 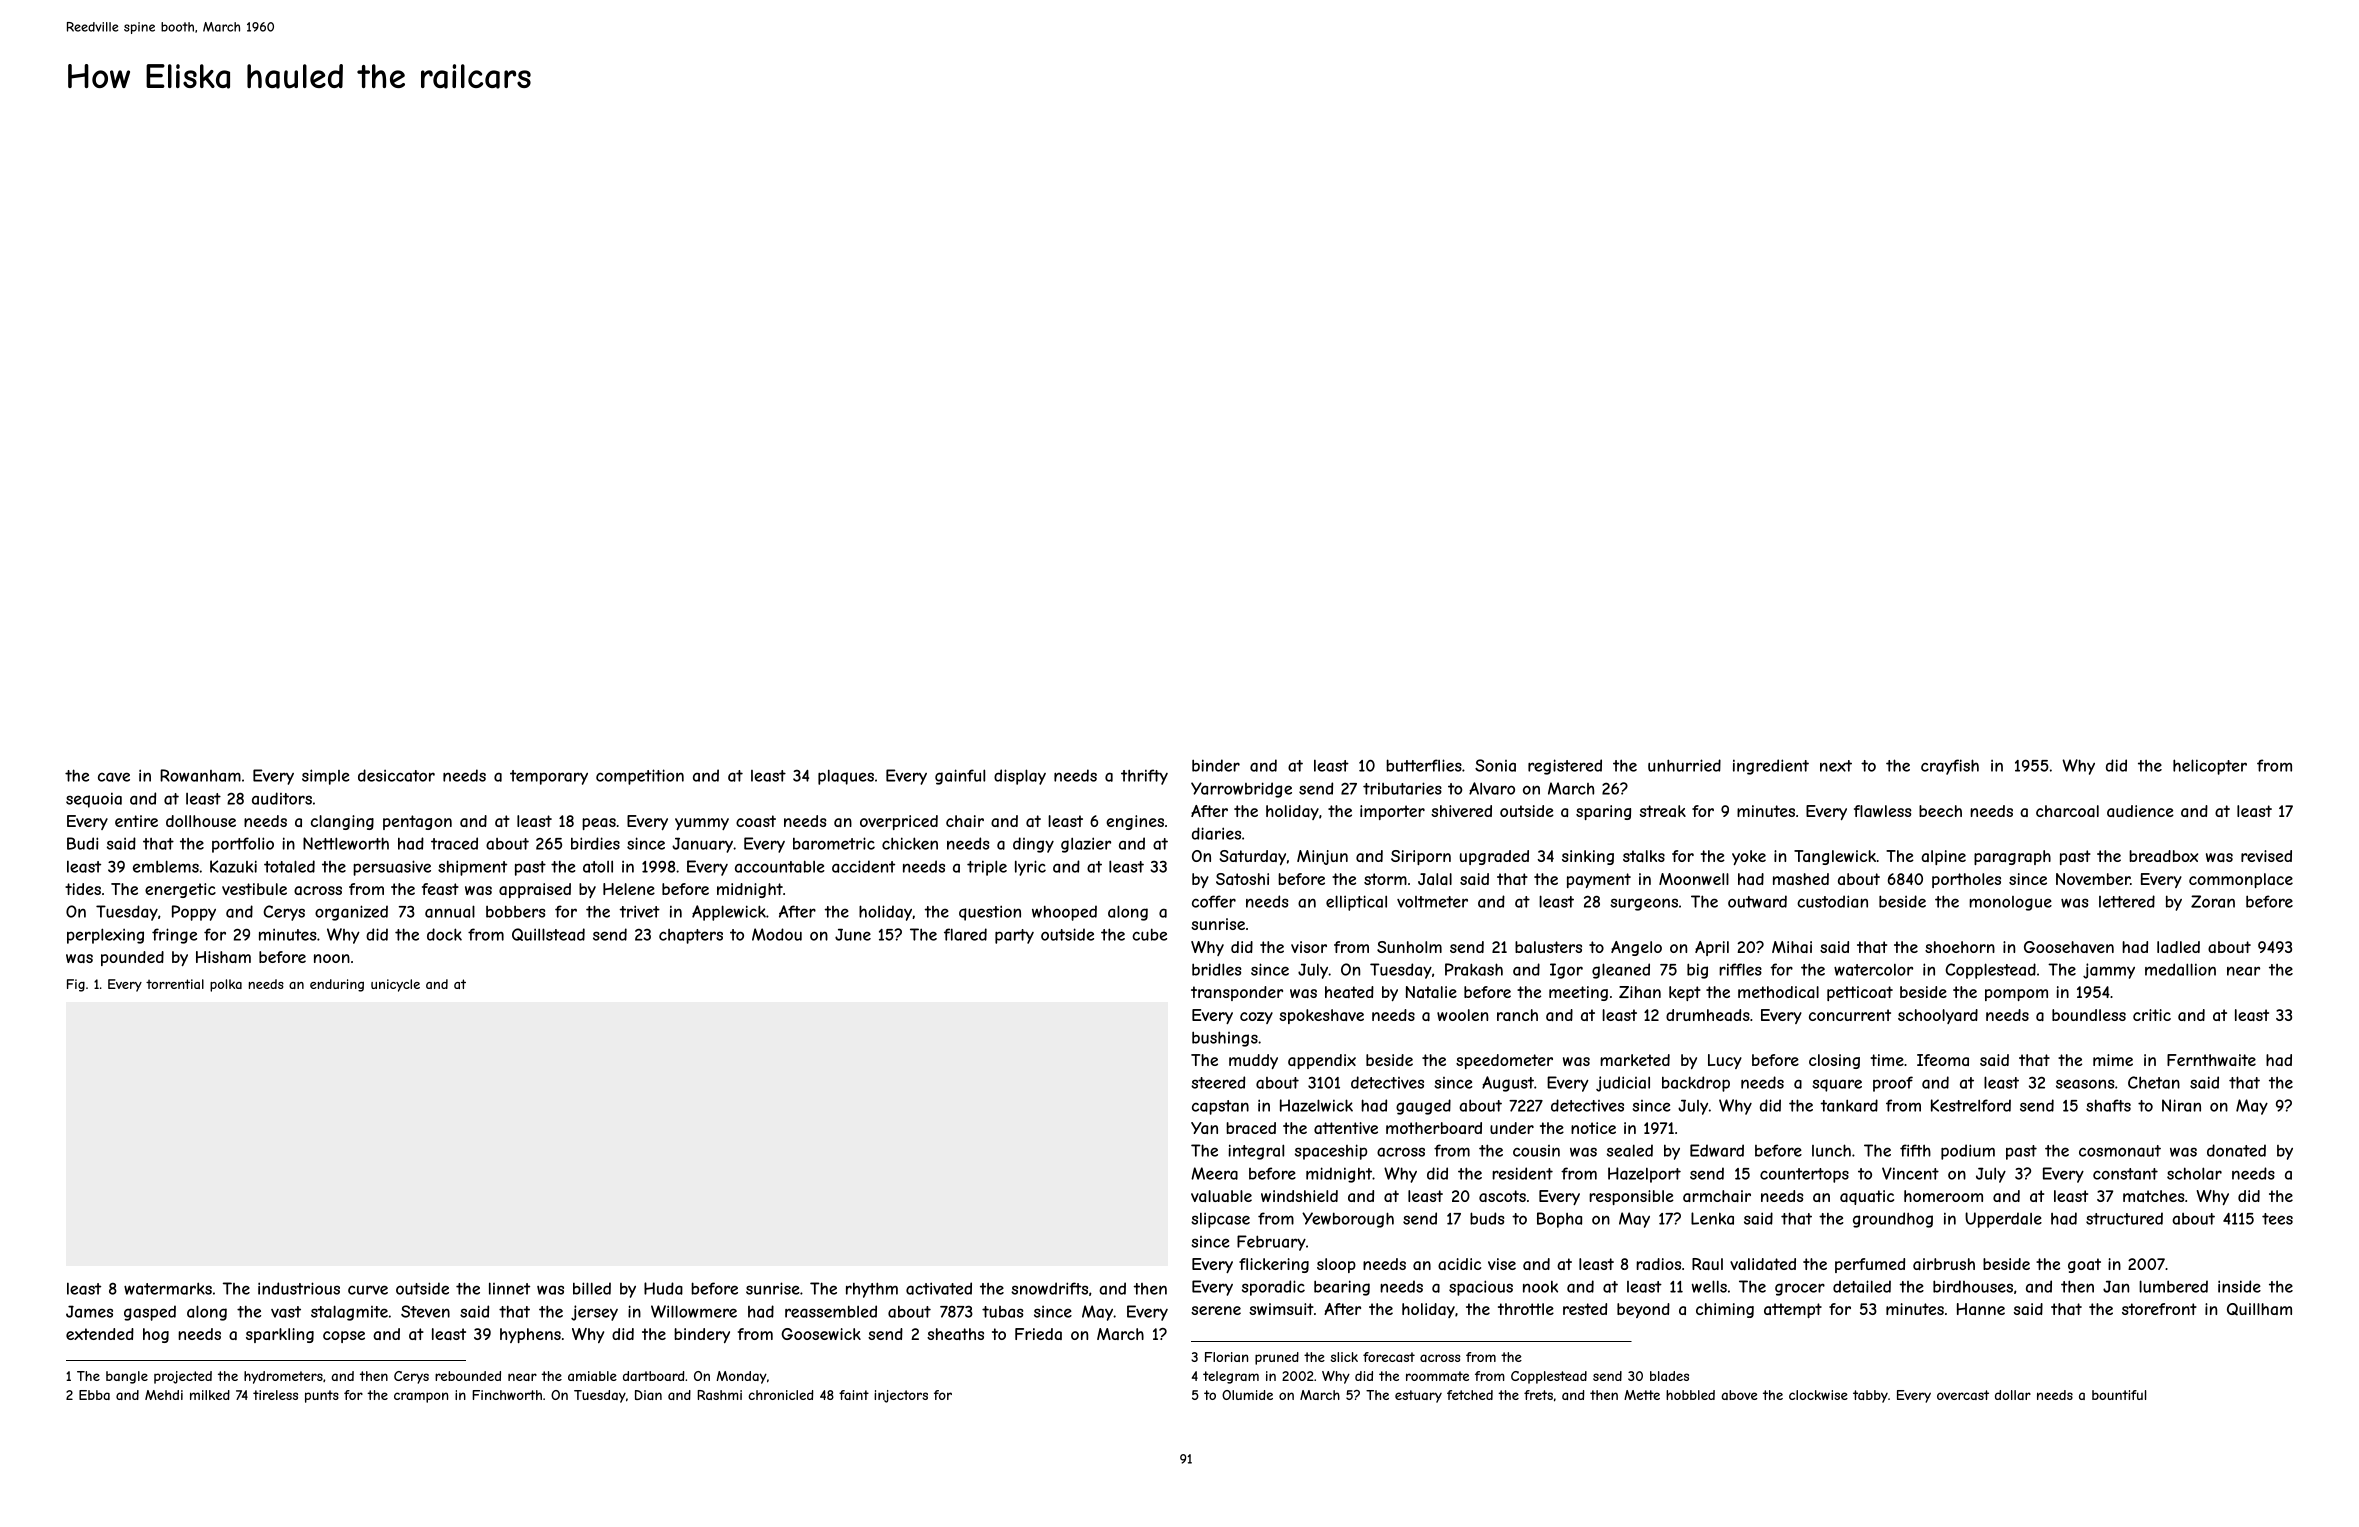 What do you see at coordinates (342, 822) in the document?
I see `clanging` at bounding box center [342, 822].
